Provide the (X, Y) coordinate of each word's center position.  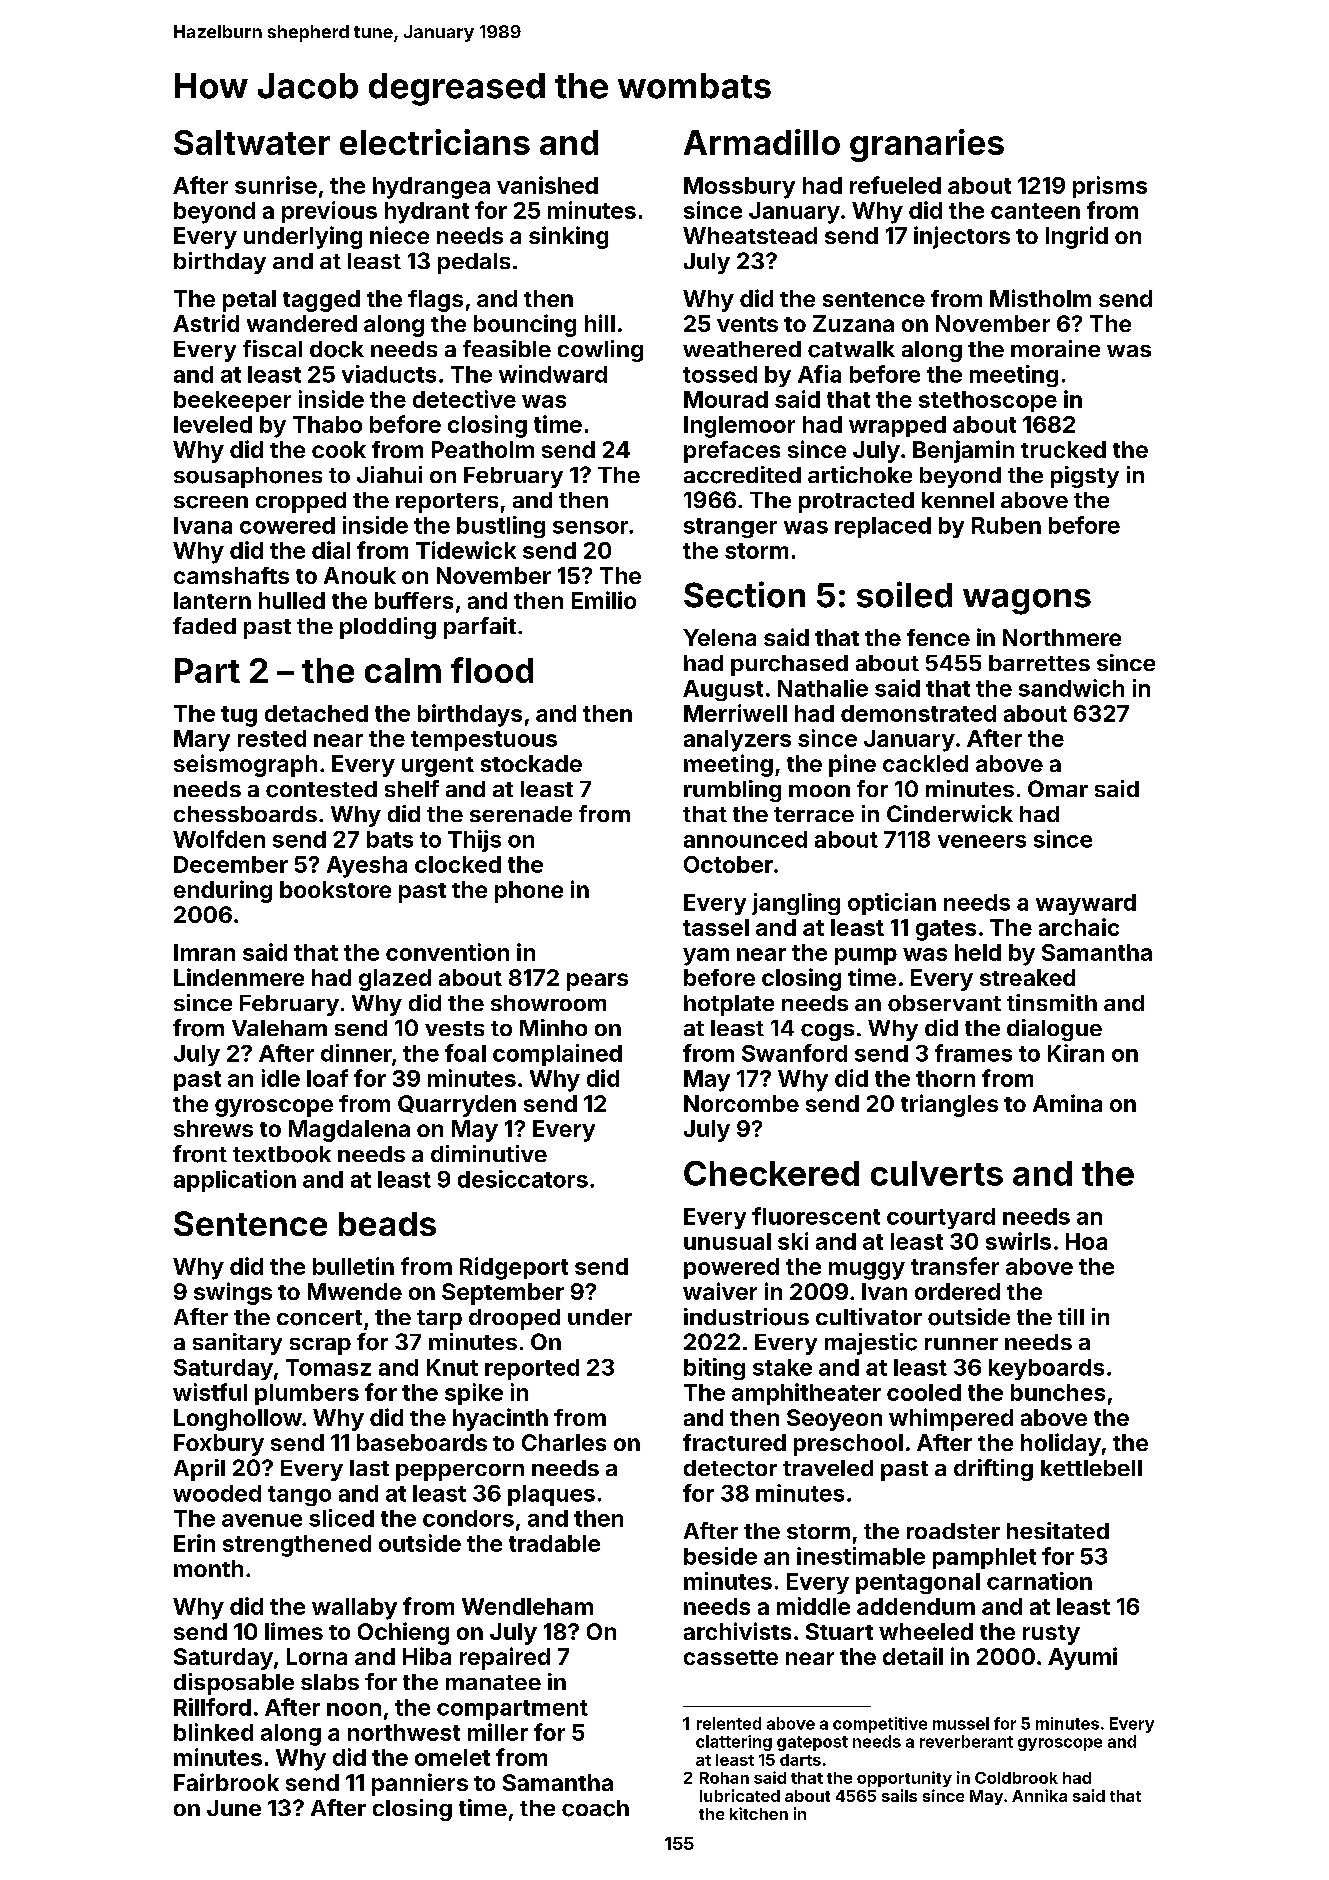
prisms (1110, 187)
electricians (435, 142)
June (234, 1808)
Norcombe (741, 1103)
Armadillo (762, 142)
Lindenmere (239, 977)
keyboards (1046, 1369)
